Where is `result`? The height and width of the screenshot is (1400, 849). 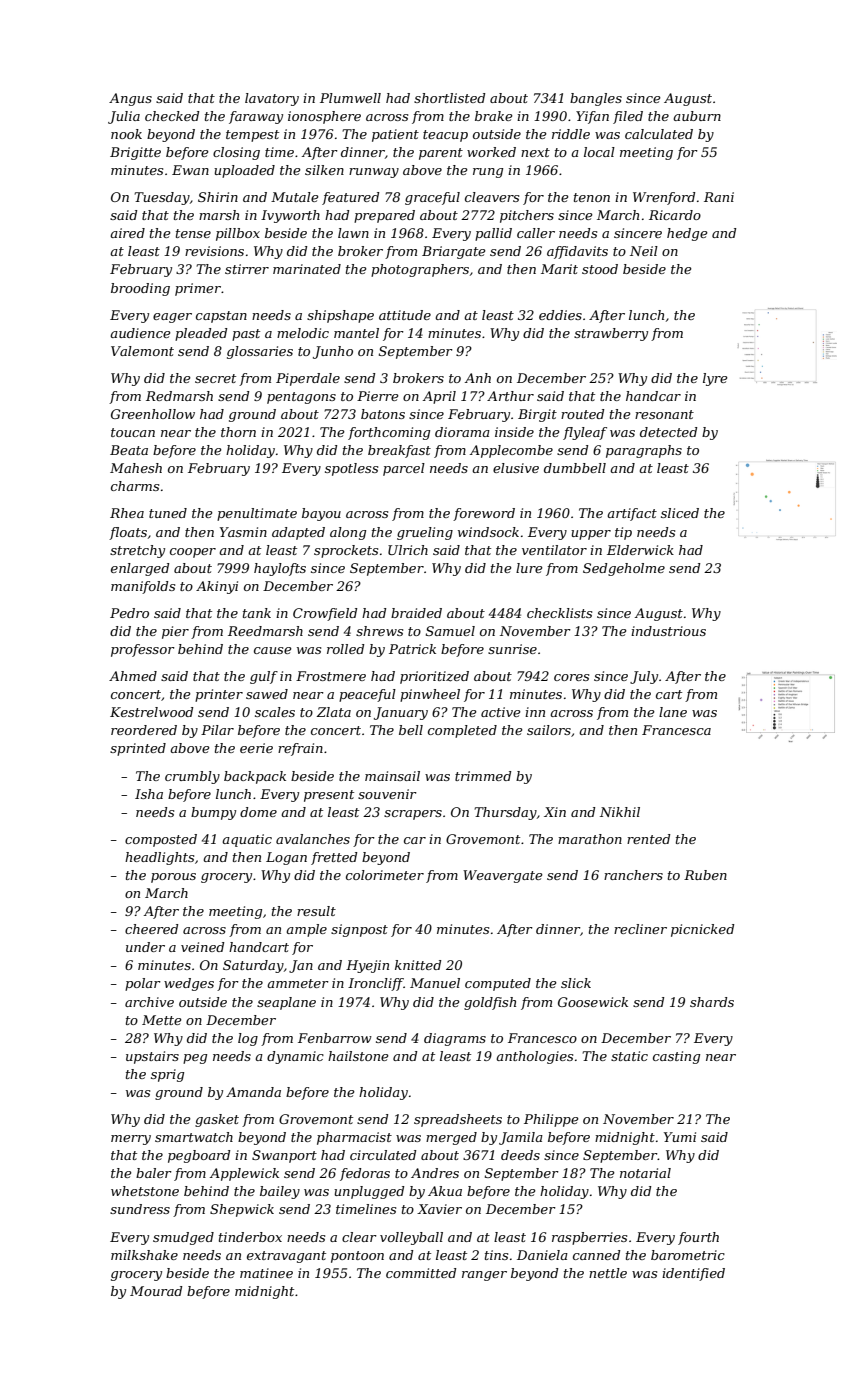
result is located at coordinates (316, 911).
